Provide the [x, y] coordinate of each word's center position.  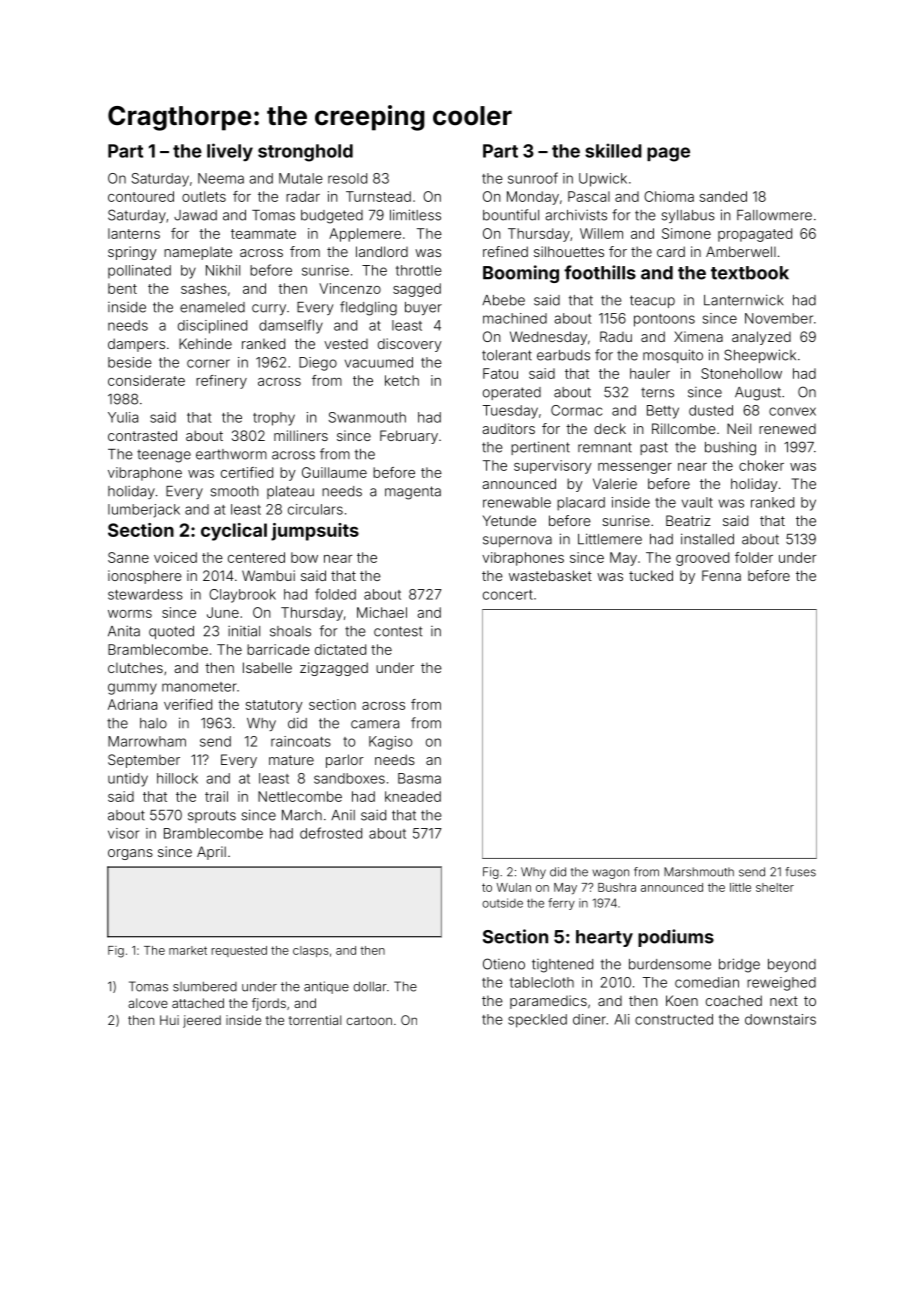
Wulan [514, 887]
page [668, 154]
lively [230, 152]
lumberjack [144, 511]
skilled [613, 150]
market [188, 950]
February [409, 437]
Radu [616, 336]
